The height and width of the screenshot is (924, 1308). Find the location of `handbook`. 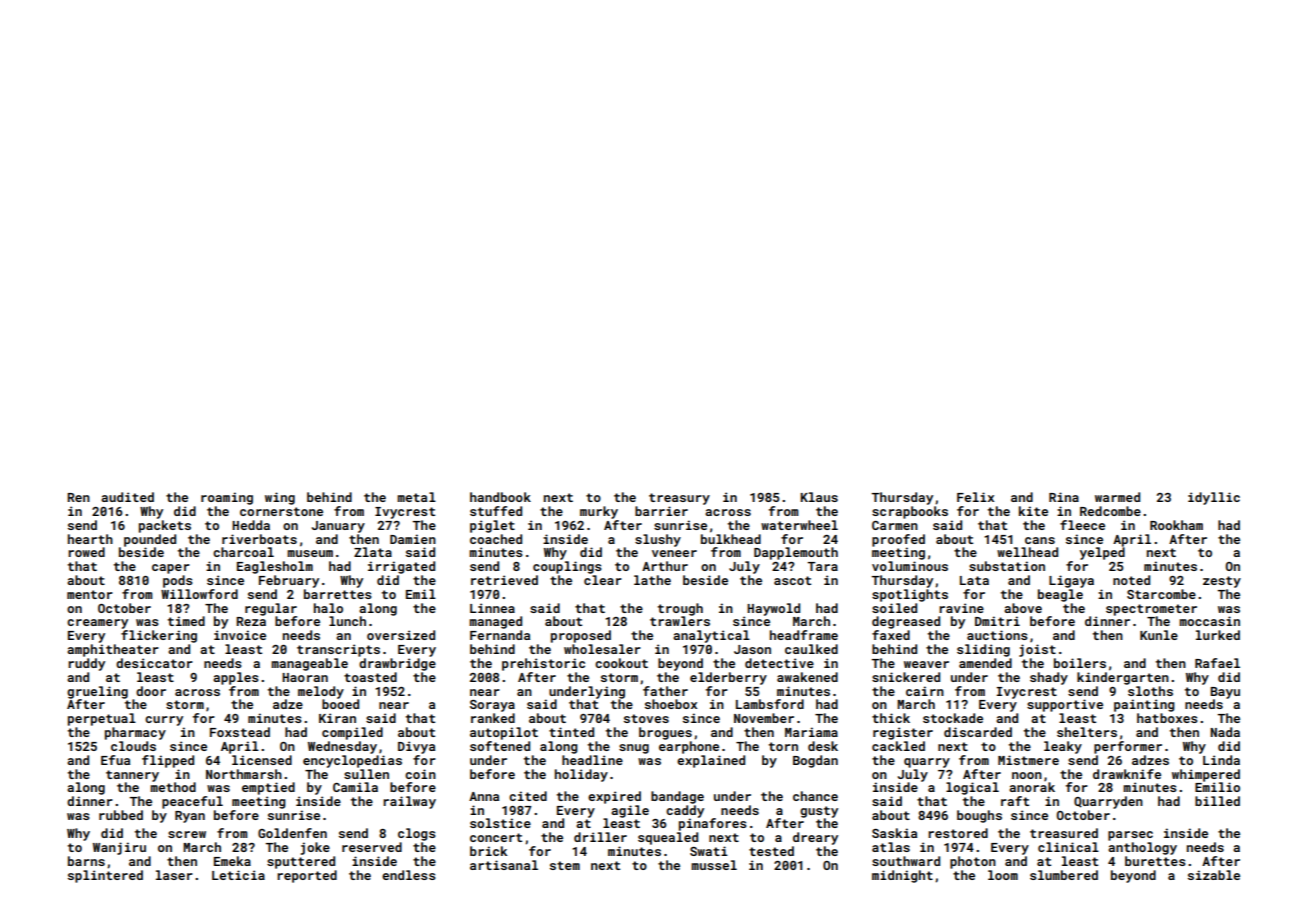

handbook is located at coordinates (500, 497).
